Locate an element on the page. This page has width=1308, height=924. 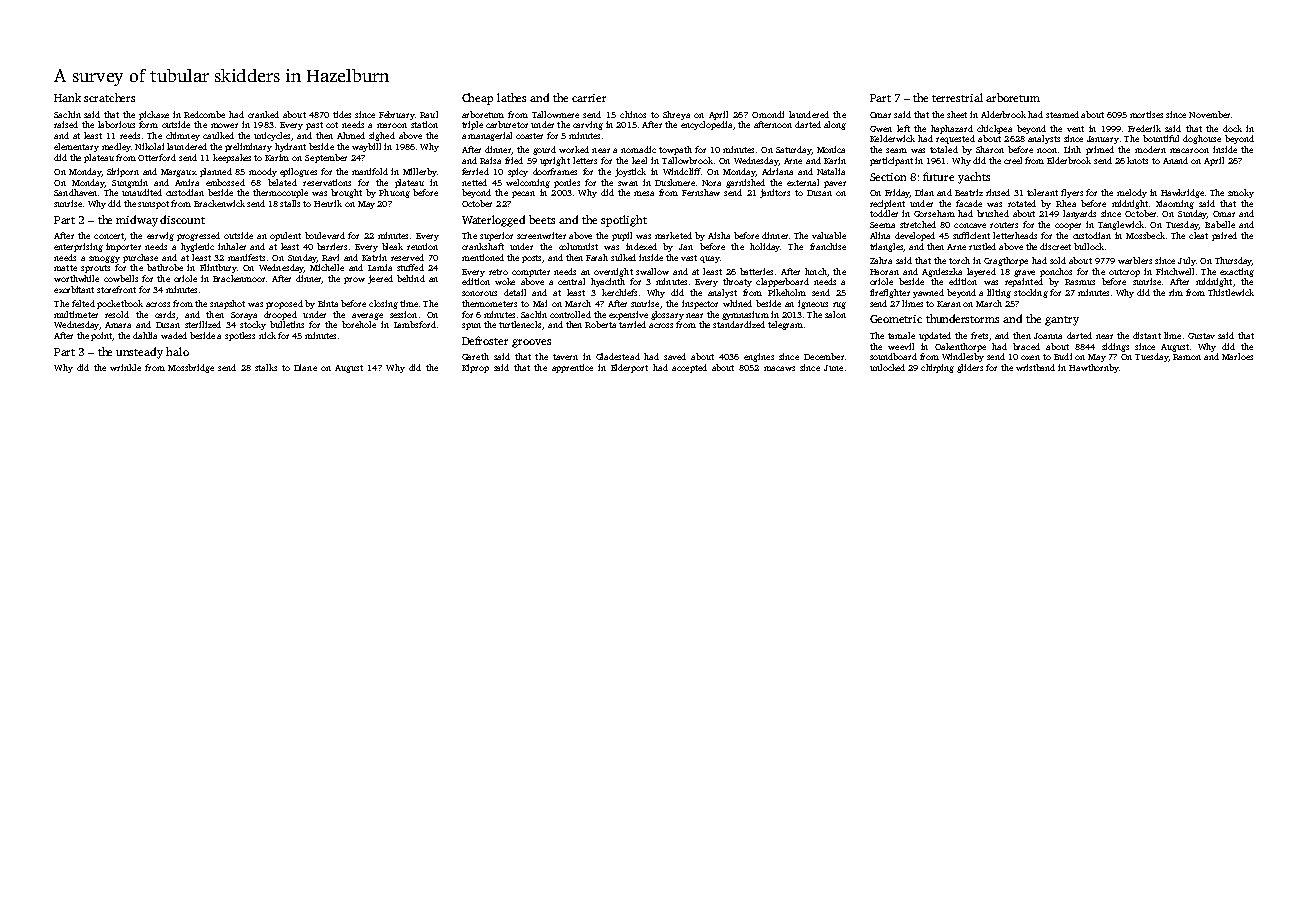
carrier is located at coordinates (589, 98).
